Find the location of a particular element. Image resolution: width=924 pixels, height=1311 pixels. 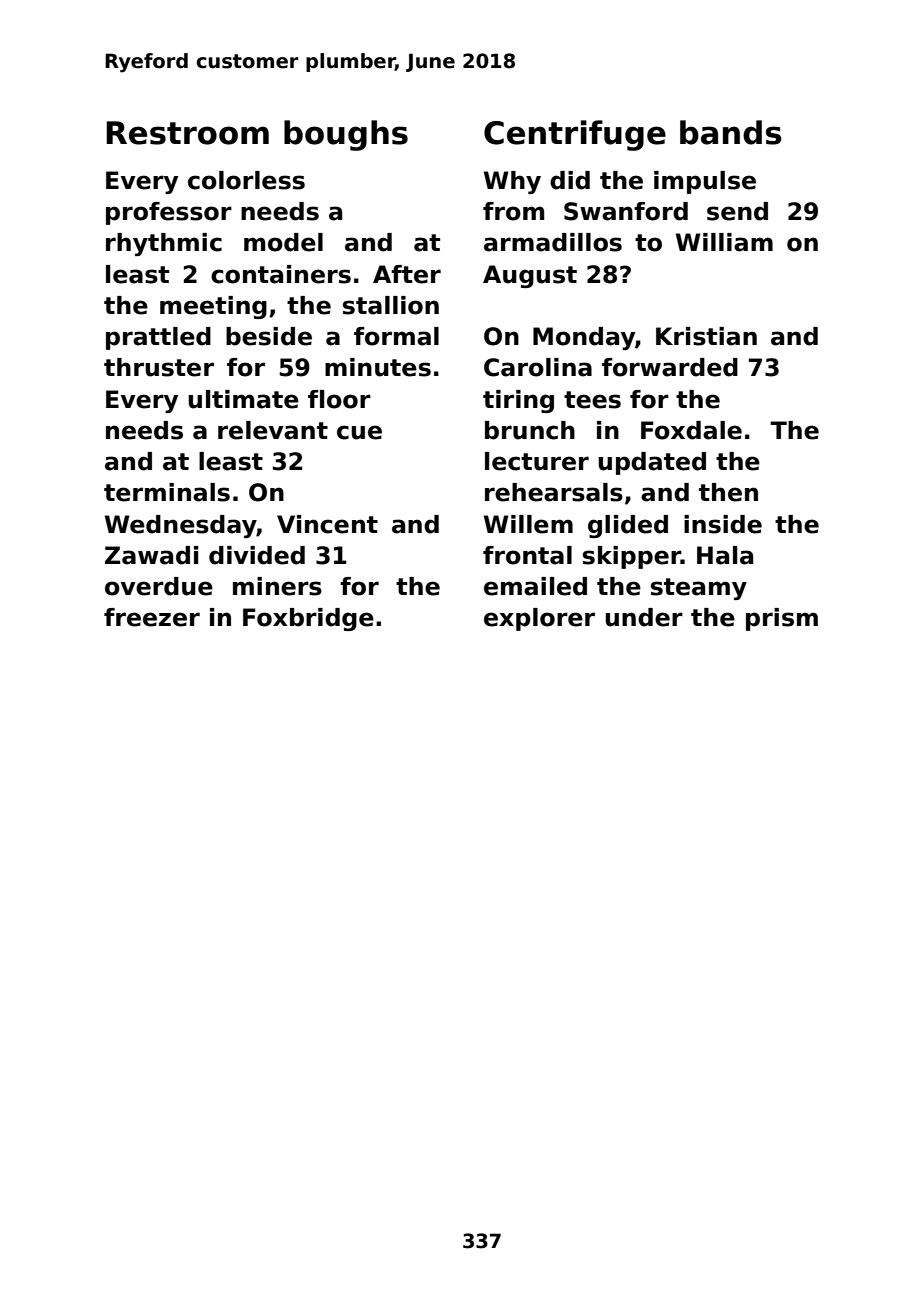

ultimate is located at coordinates (243, 399).
